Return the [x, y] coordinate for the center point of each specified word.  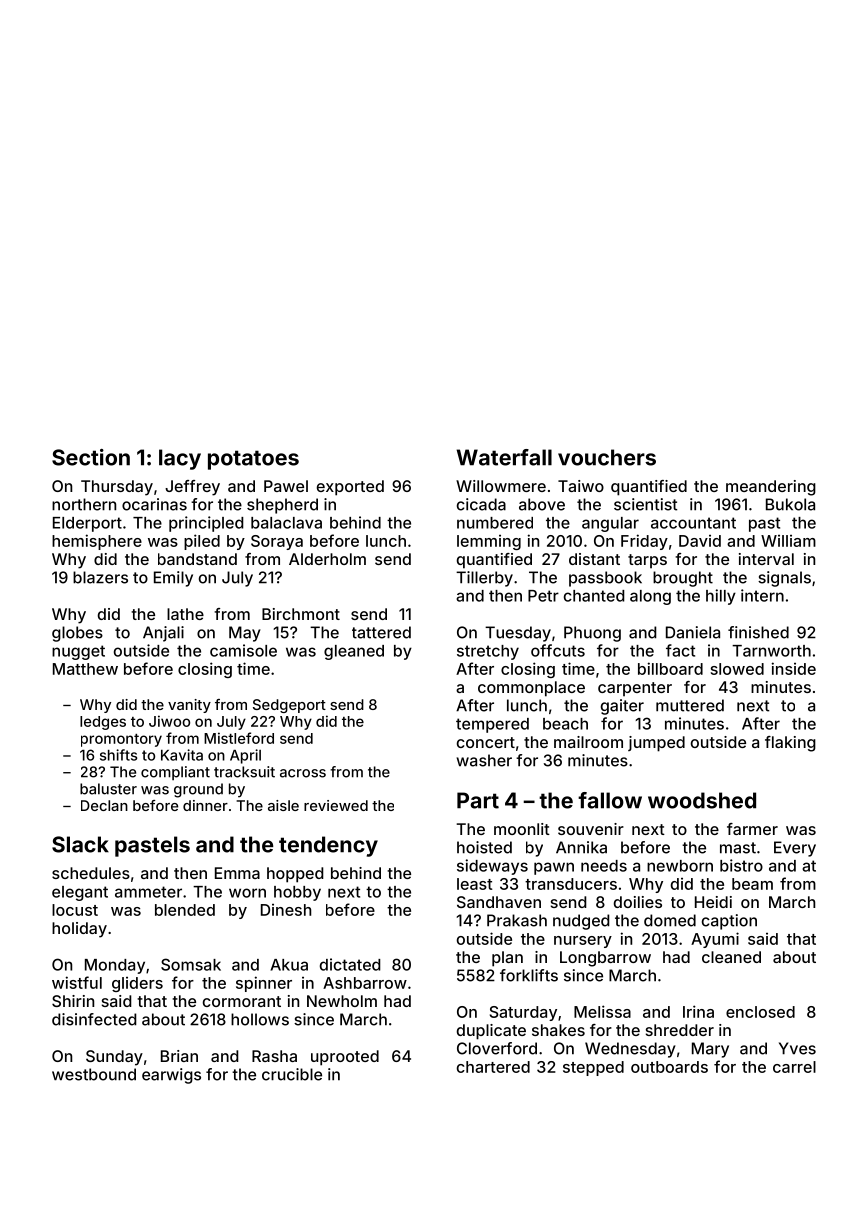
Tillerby [484, 579]
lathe [185, 614]
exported [350, 488]
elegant [80, 893]
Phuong [592, 634]
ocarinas [154, 504]
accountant [693, 523]
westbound [94, 1074]
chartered [493, 1067]
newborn [680, 866]
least [474, 884]
